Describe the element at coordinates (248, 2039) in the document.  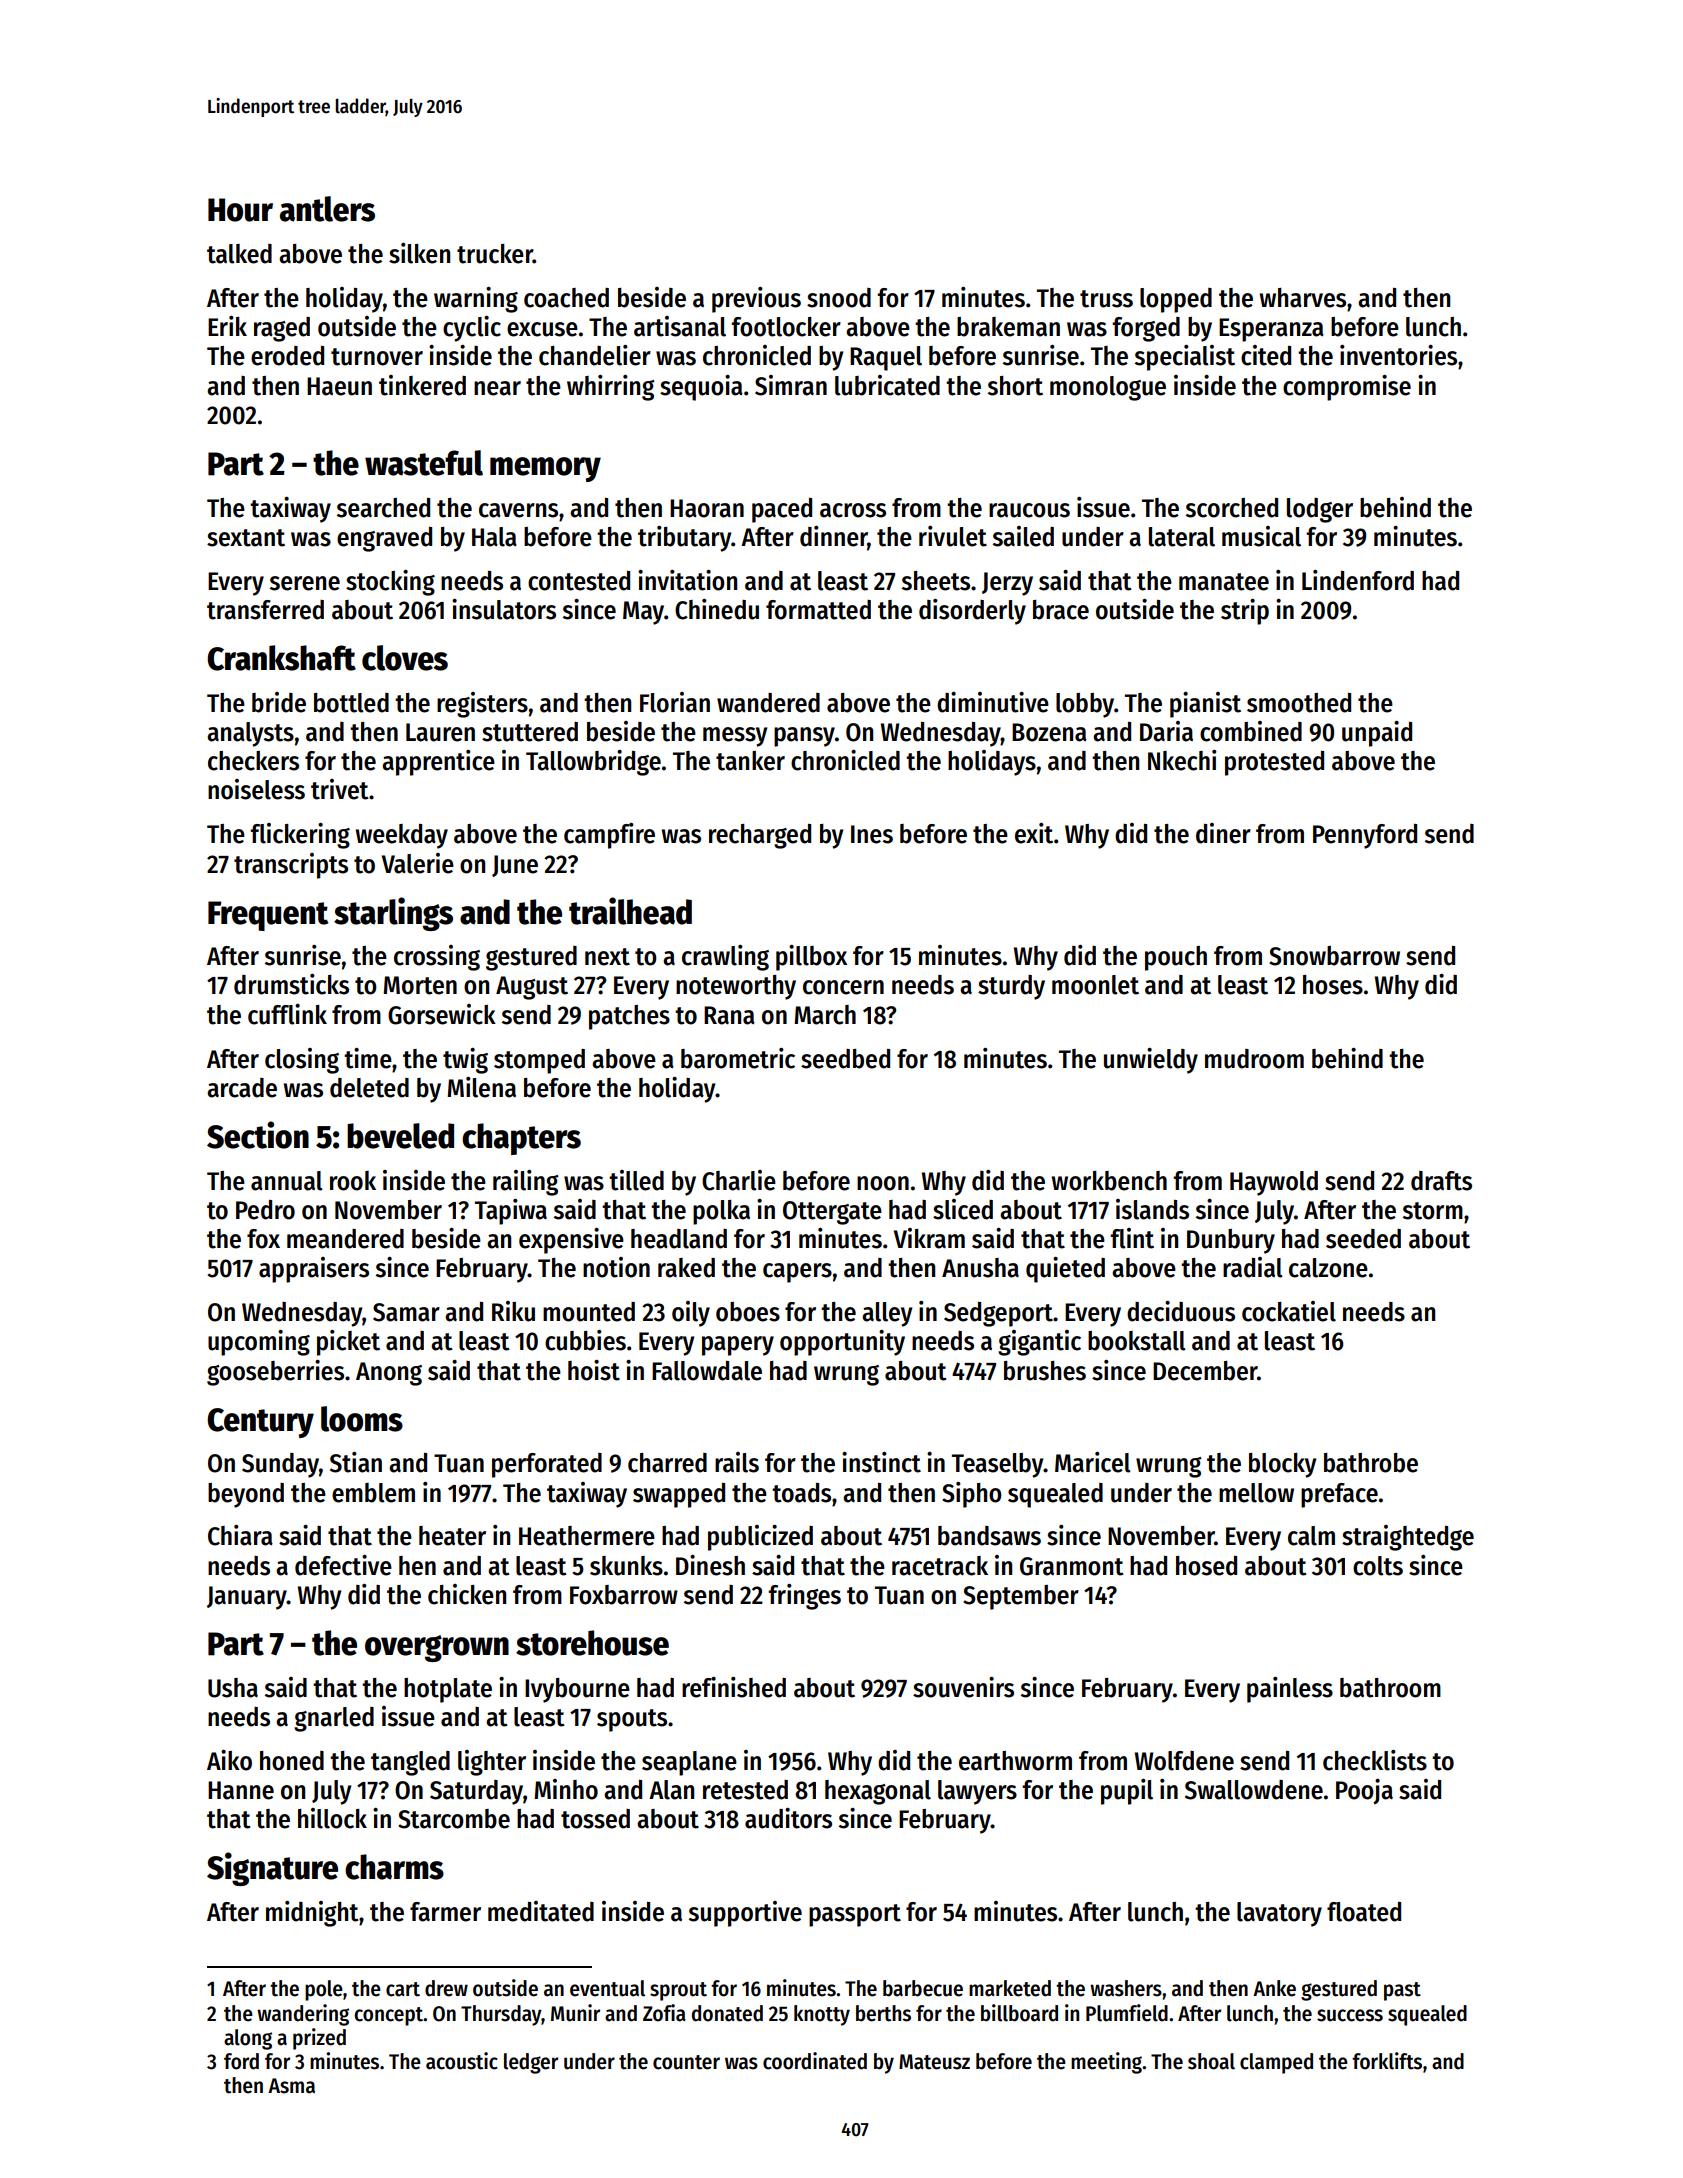
I see `along` at that location.
